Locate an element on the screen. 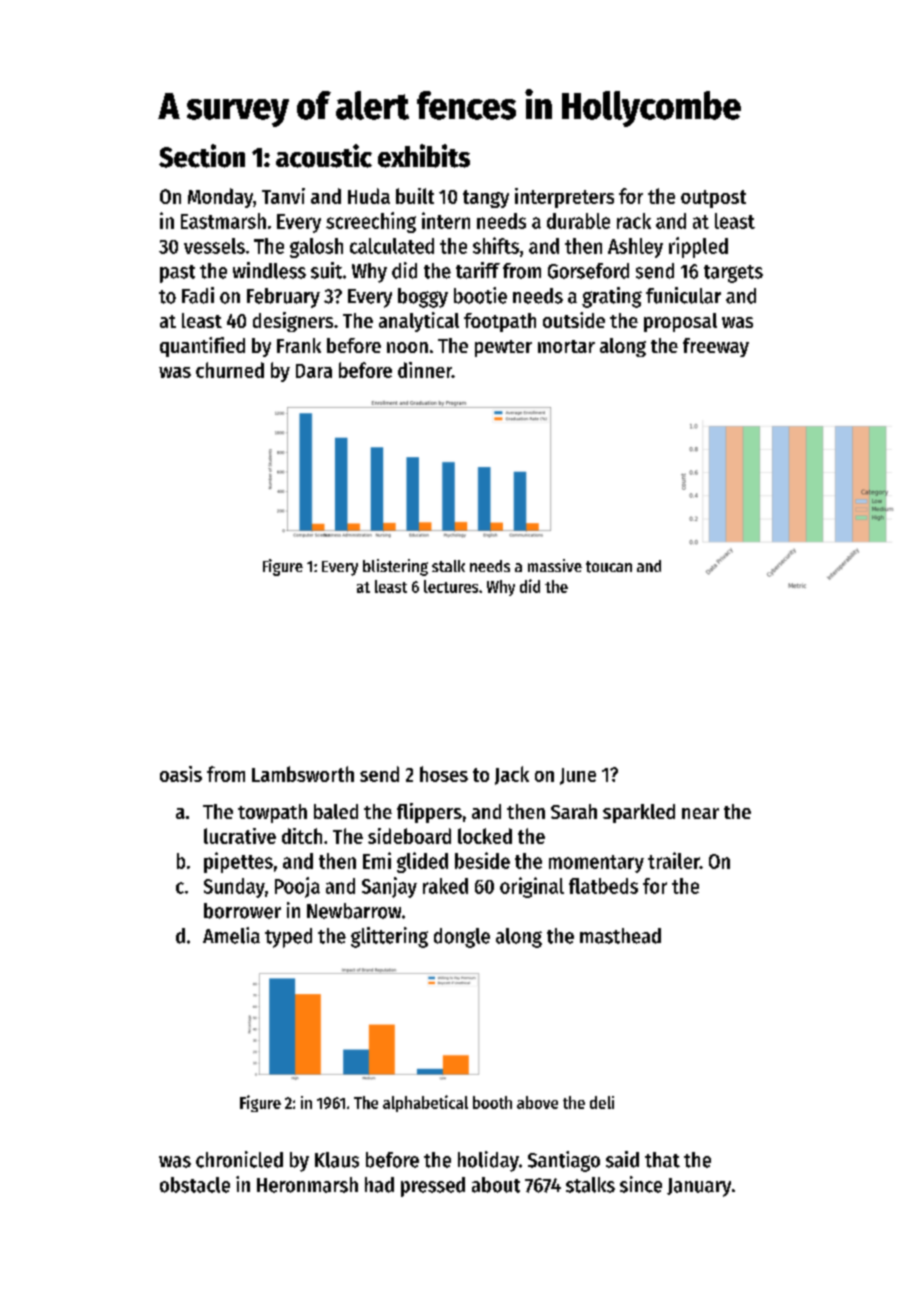 This screenshot has width=924, height=1311. since is located at coordinates (641, 1184).
